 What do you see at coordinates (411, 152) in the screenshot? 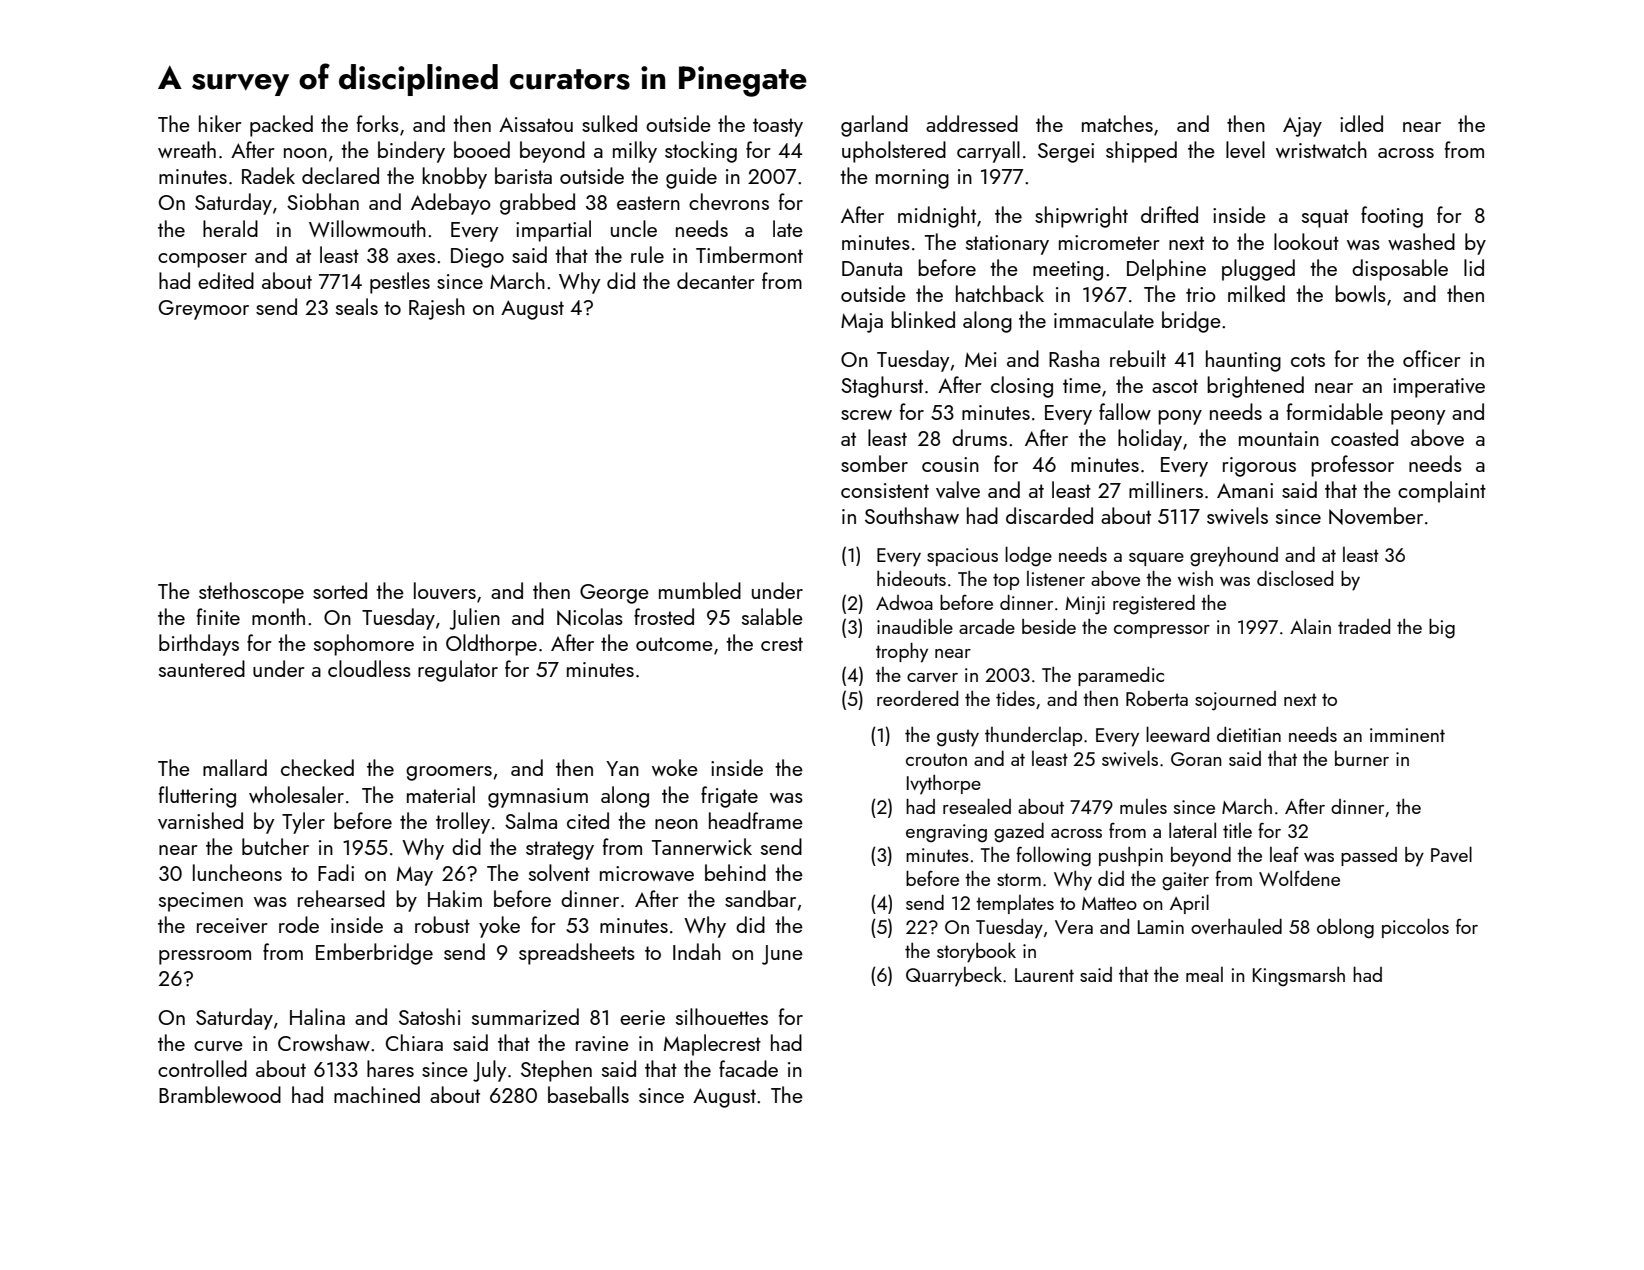
I see `bindery` at bounding box center [411, 152].
